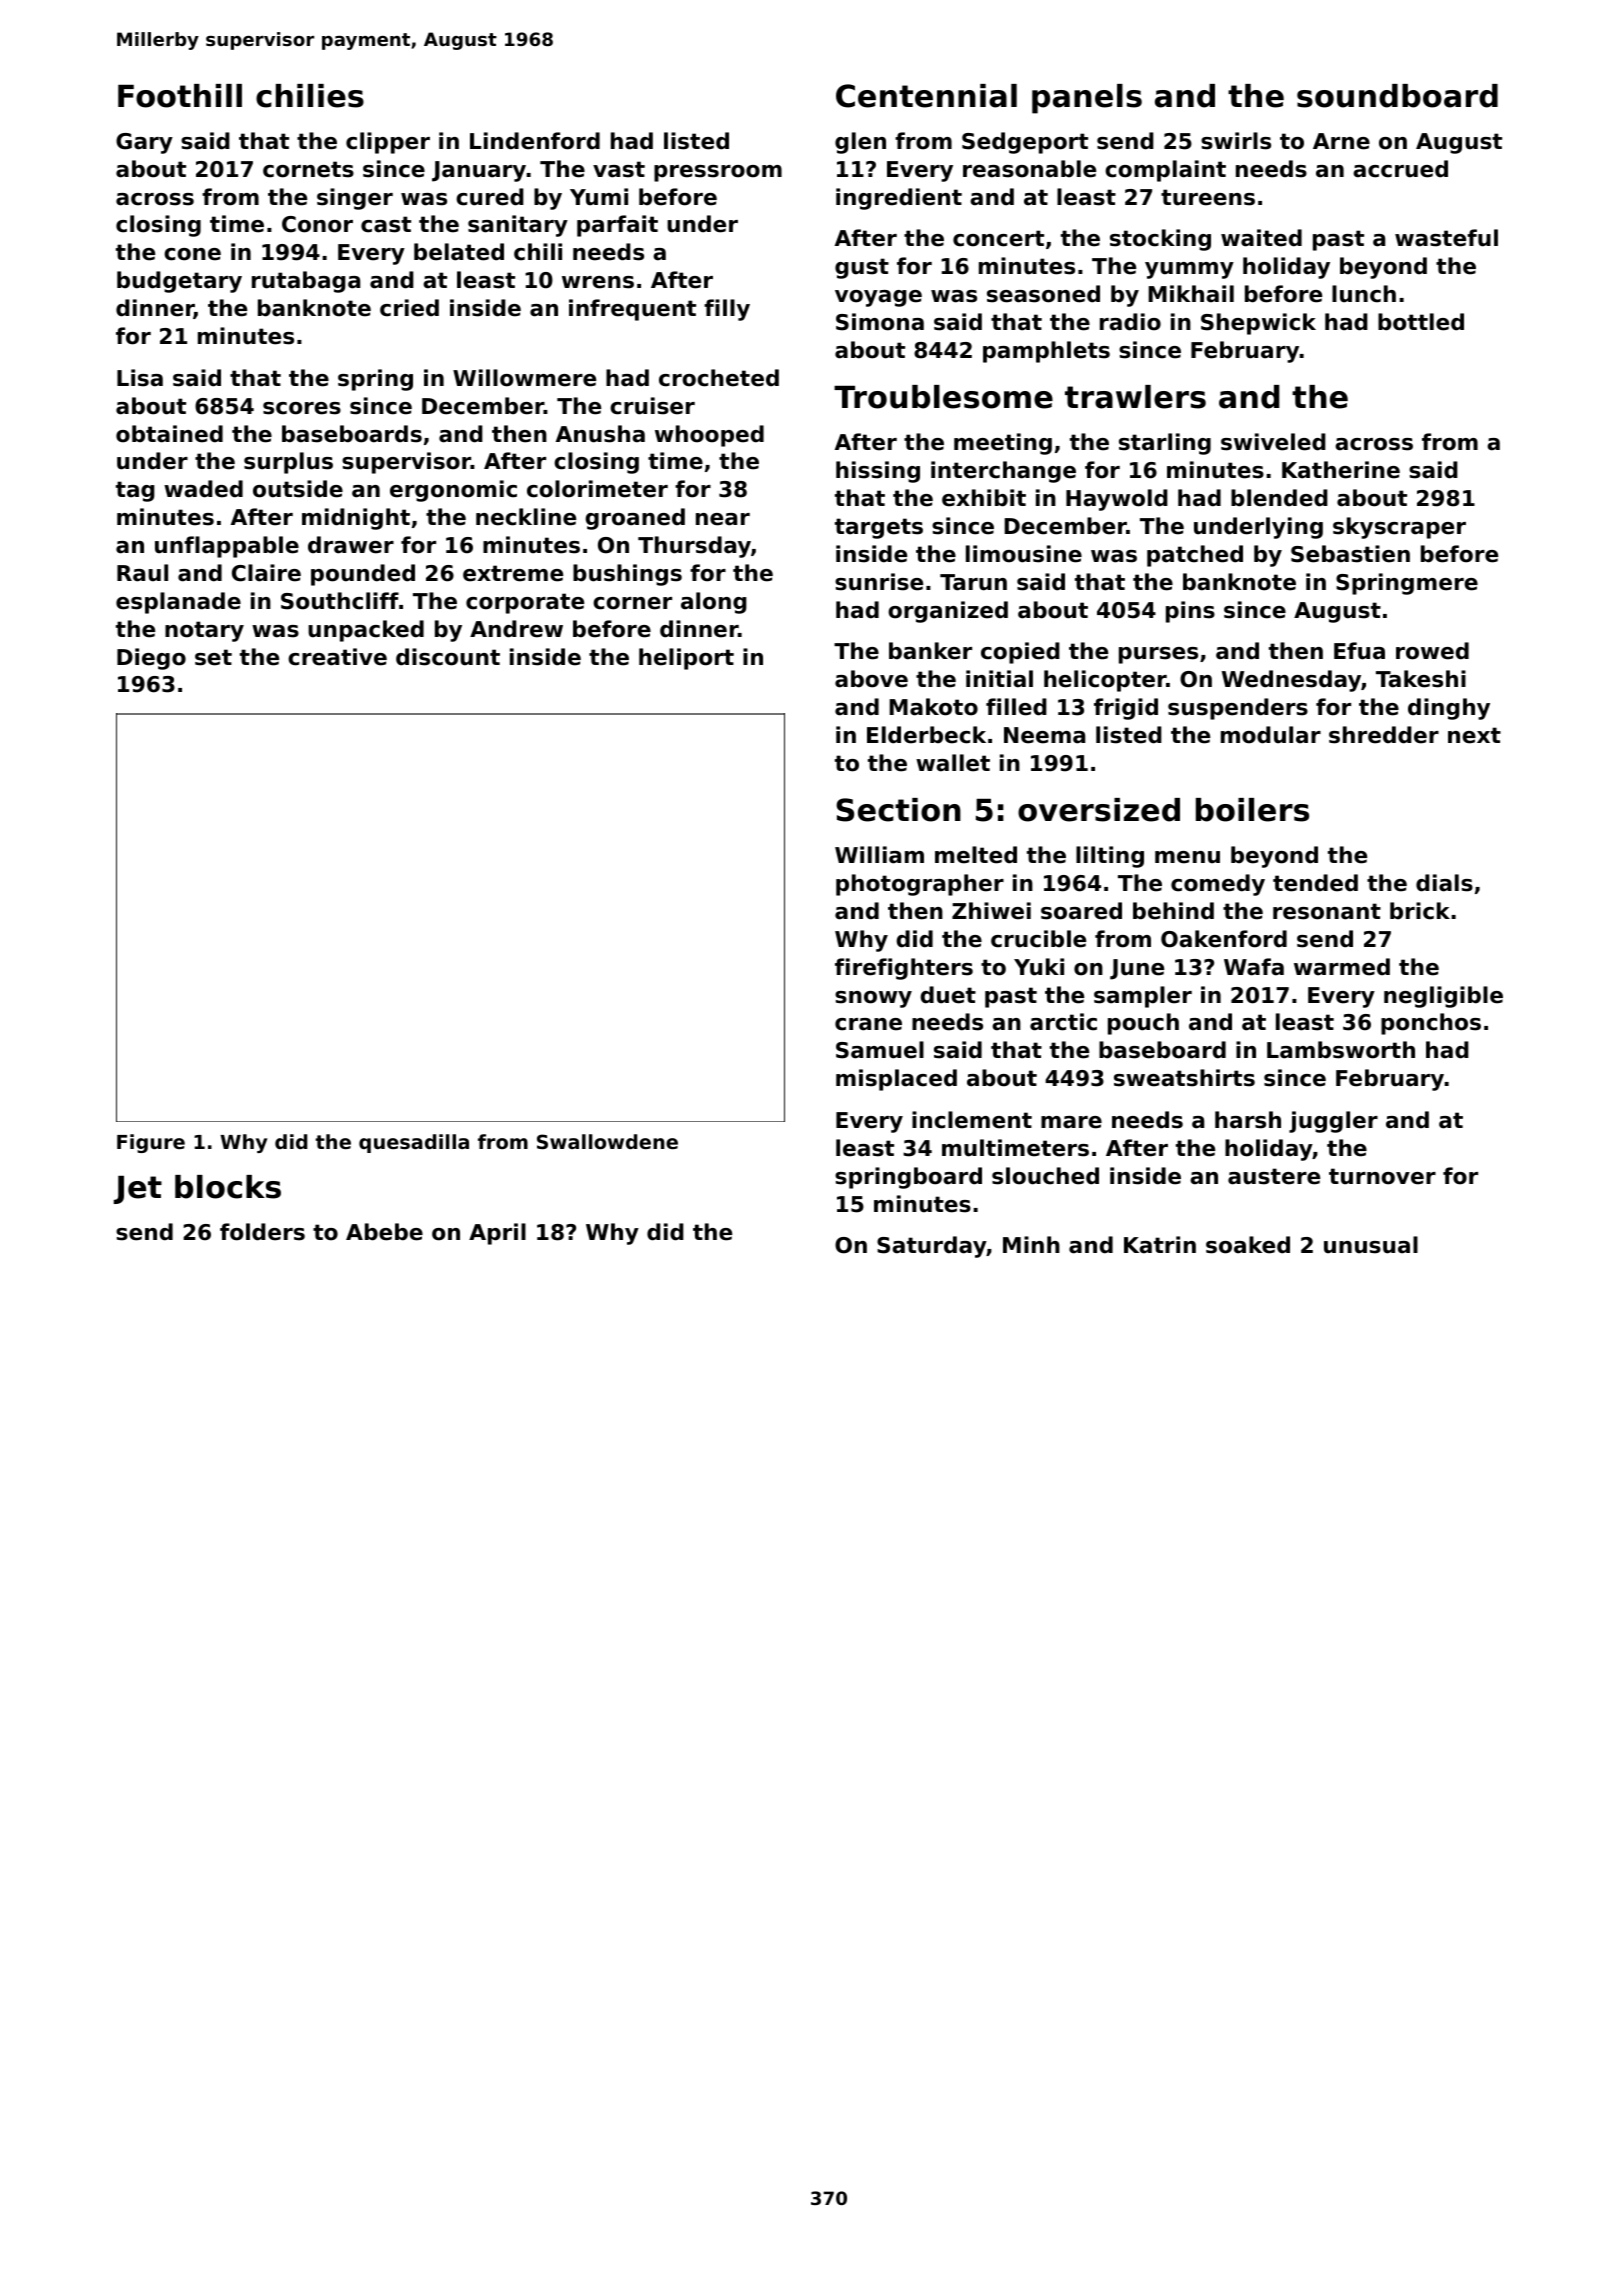 This screenshot has height=2292, width=1620. What do you see at coordinates (1341, 470) in the screenshot?
I see `Katherine` at bounding box center [1341, 470].
